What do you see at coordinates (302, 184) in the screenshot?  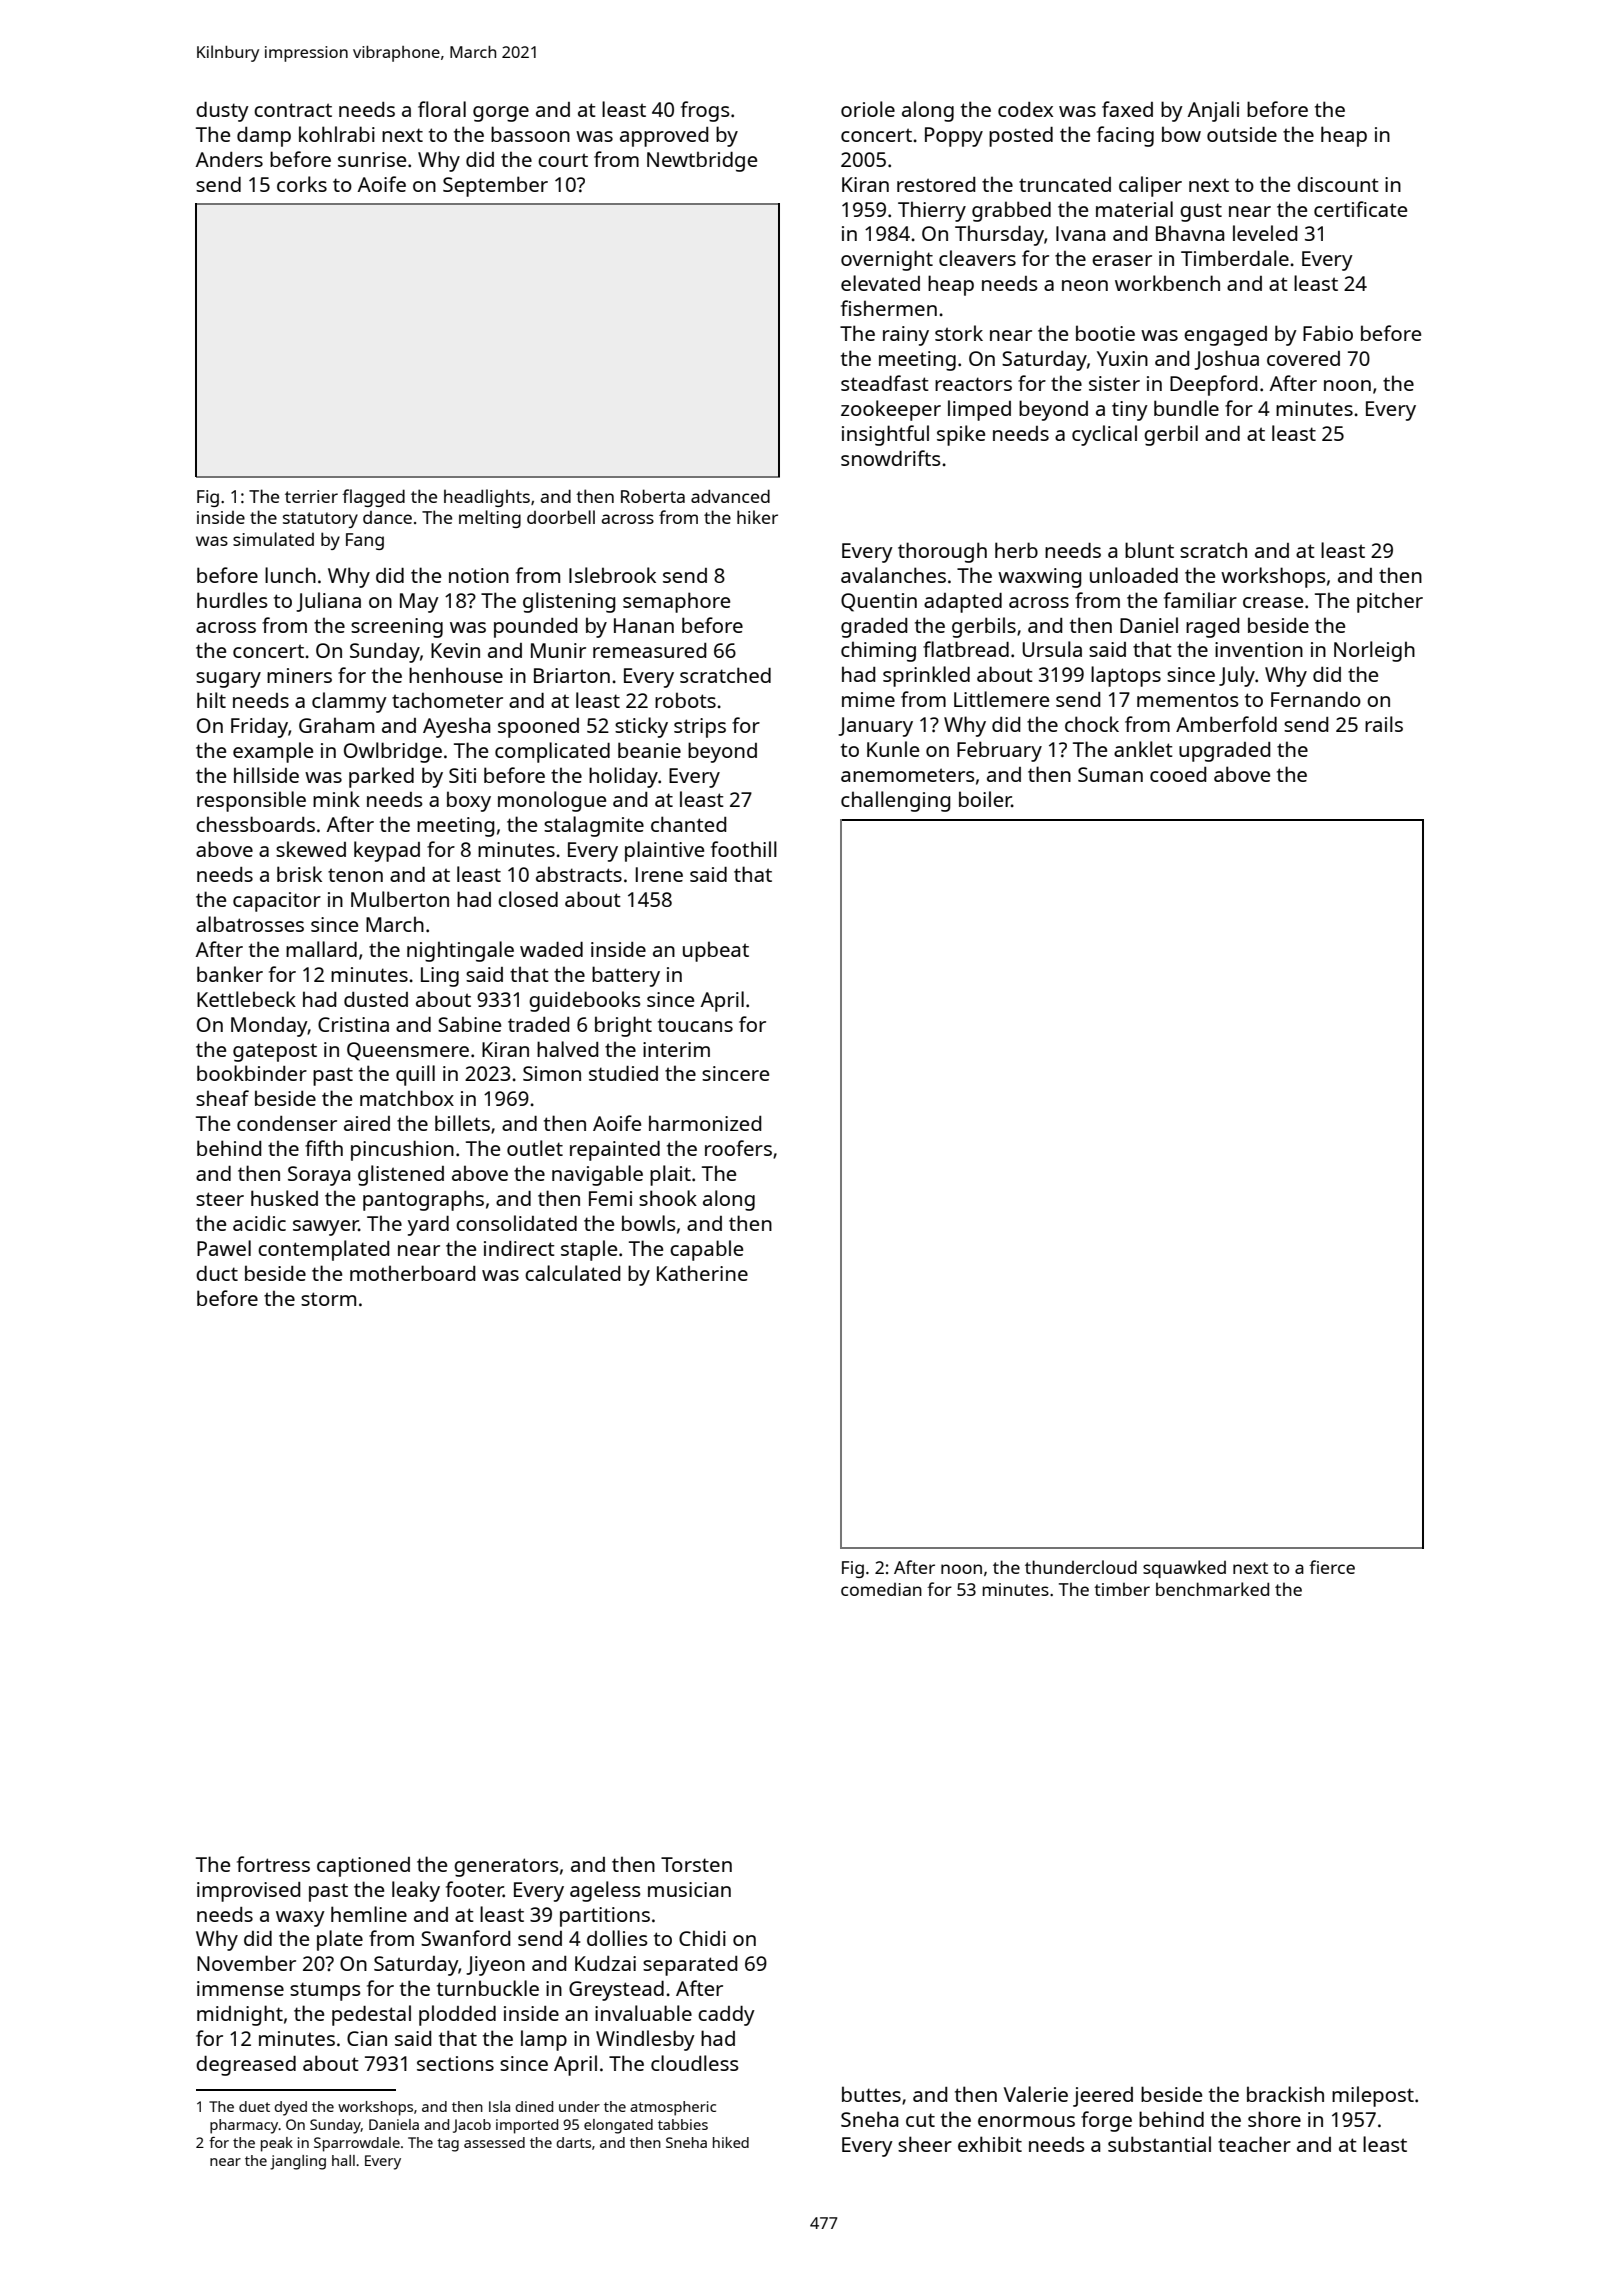 I see `corks` at bounding box center [302, 184].
